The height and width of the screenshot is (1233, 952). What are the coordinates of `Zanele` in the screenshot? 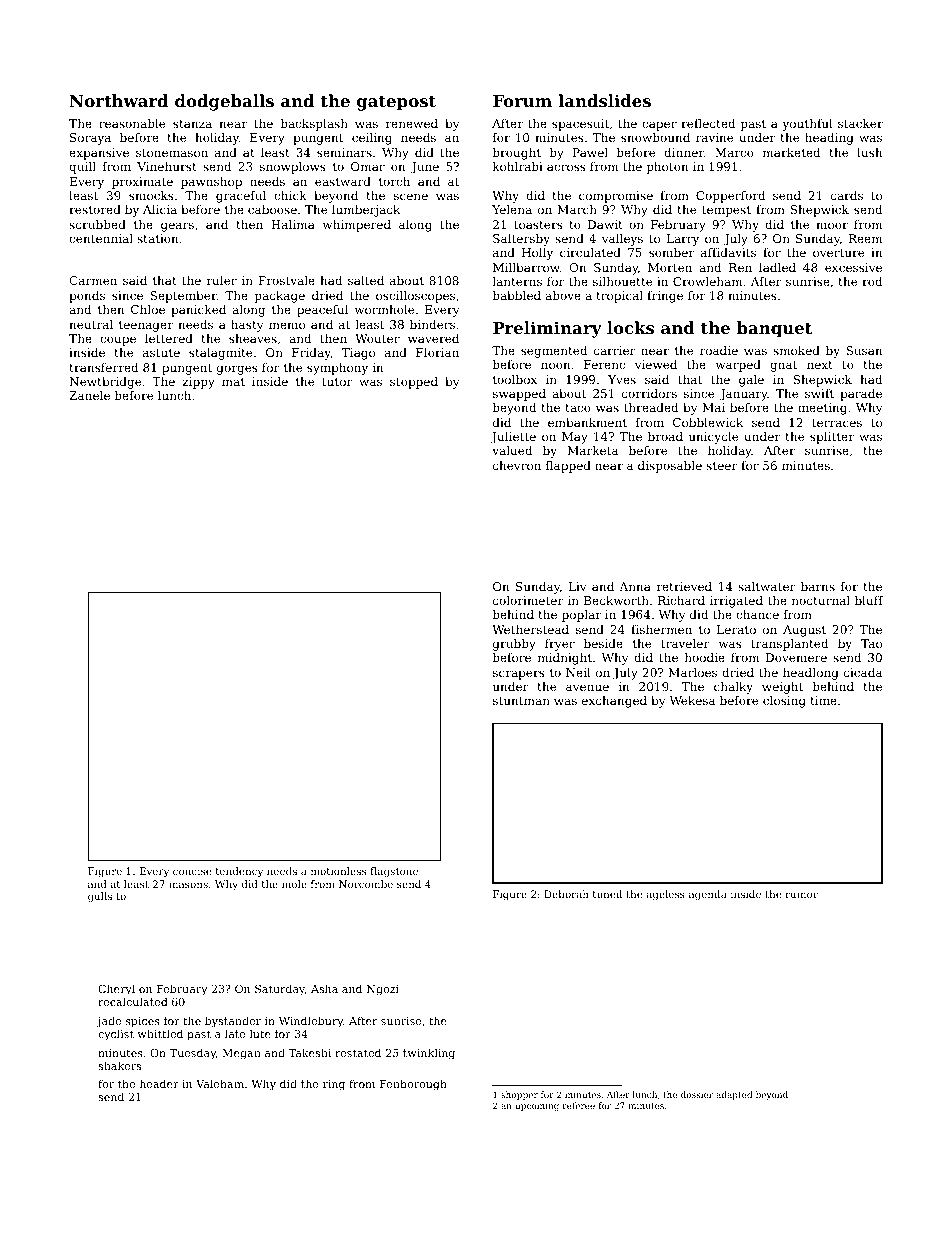 It's located at (89, 395).
